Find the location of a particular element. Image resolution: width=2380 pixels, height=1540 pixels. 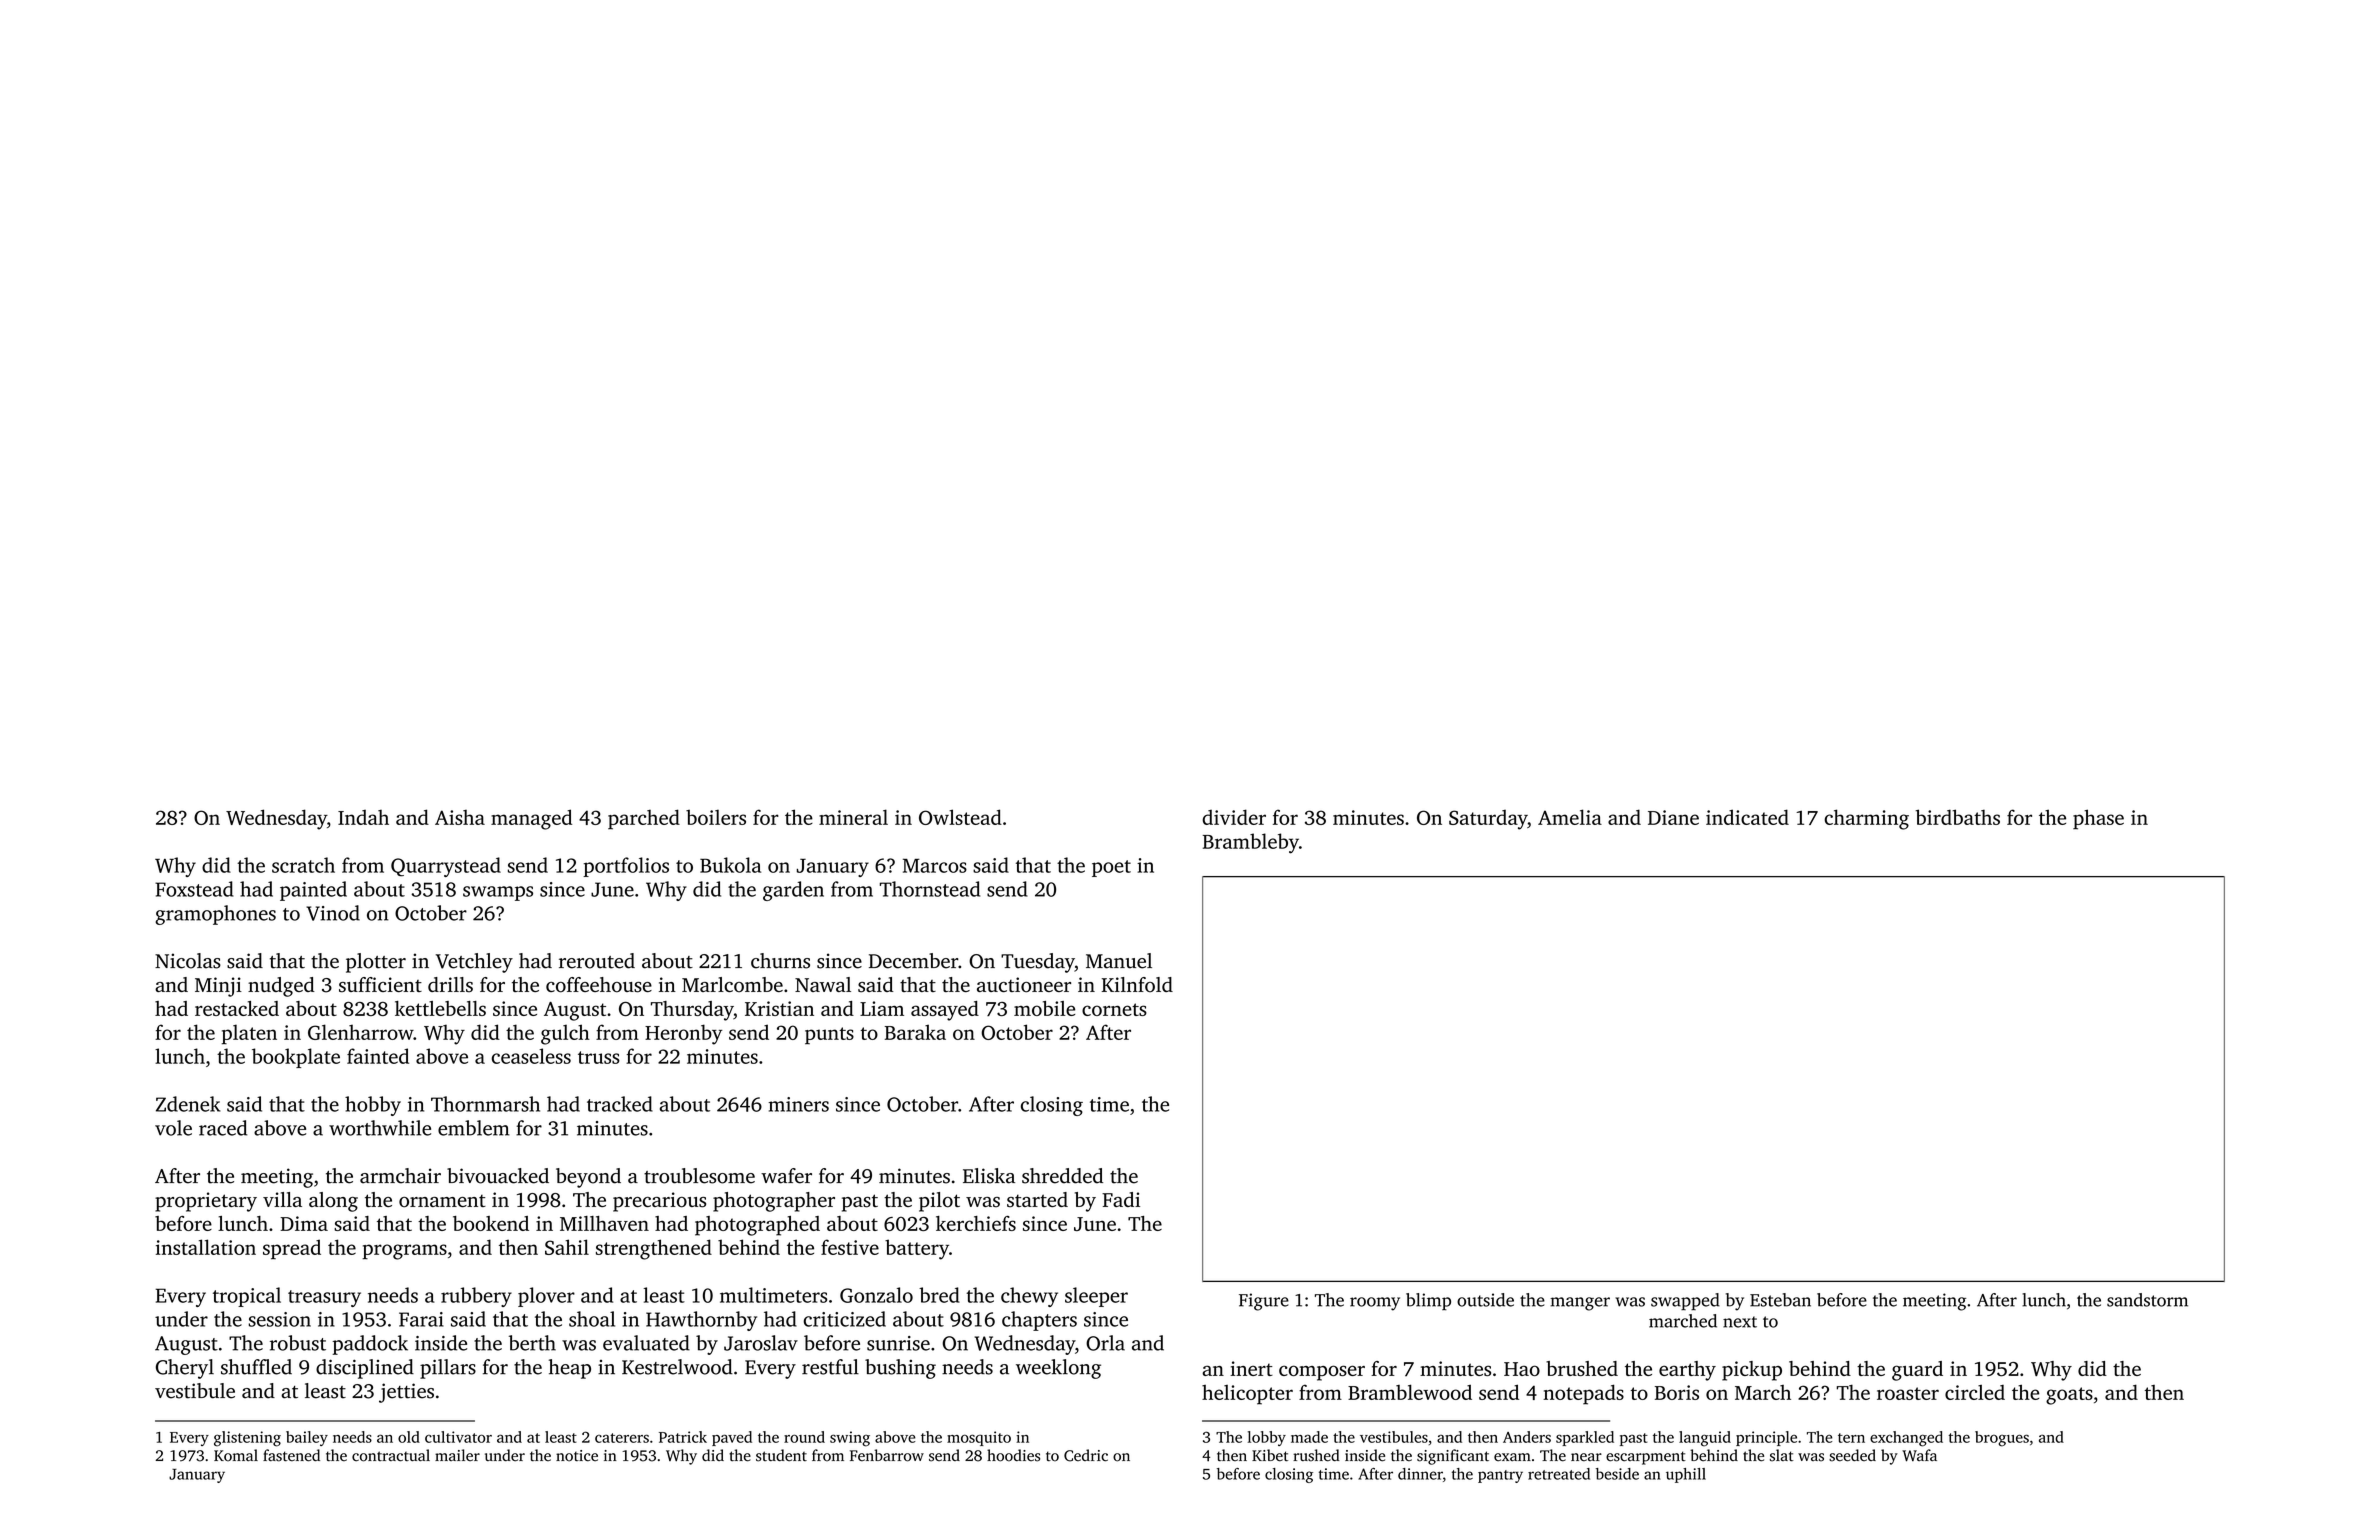

sandstorm is located at coordinates (2147, 1300).
